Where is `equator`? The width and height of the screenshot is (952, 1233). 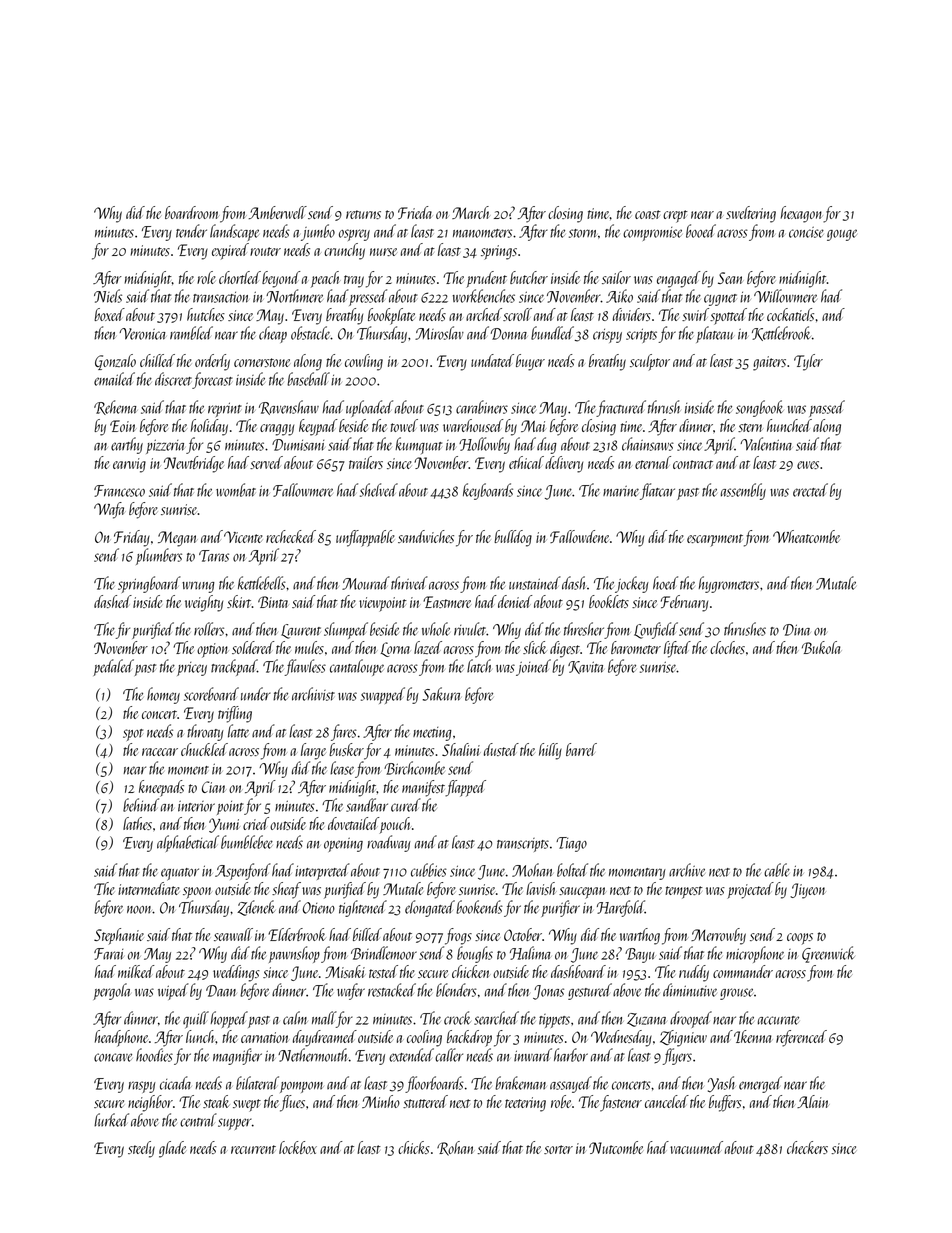 equator is located at coordinates (180, 874).
